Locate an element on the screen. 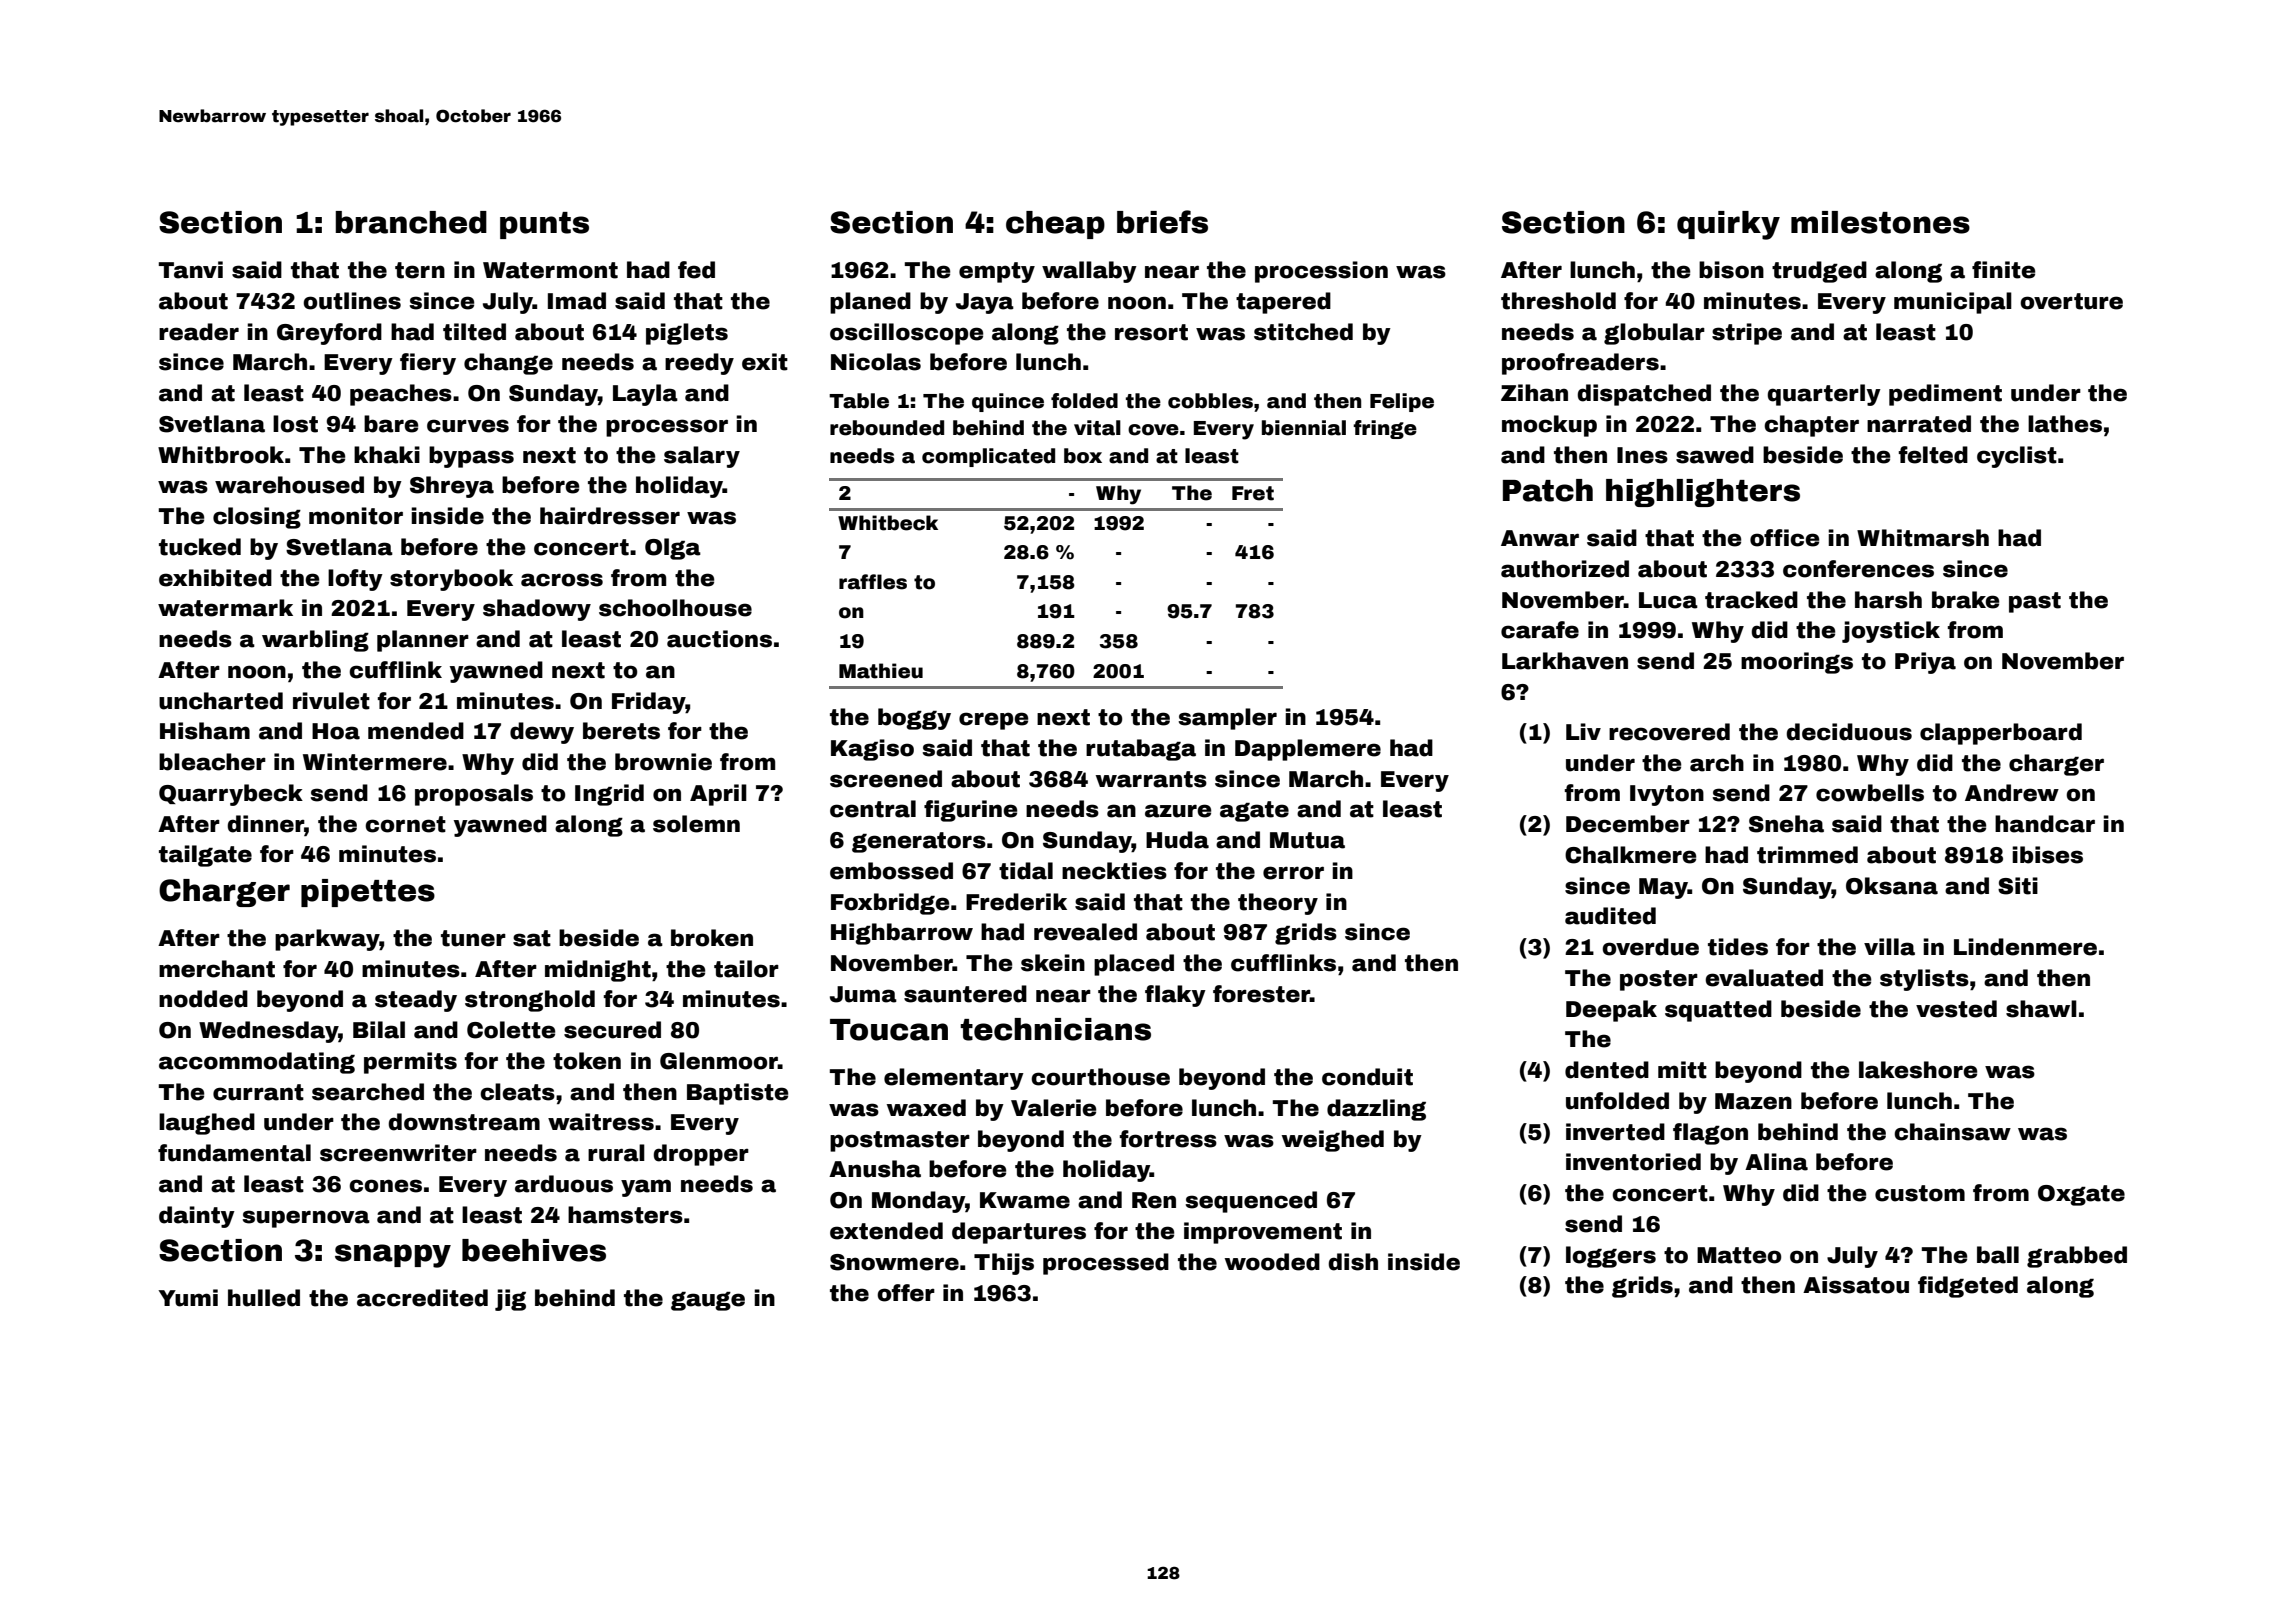 Image resolution: width=2292 pixels, height=1620 pixels. bleacher is located at coordinates (212, 762).
